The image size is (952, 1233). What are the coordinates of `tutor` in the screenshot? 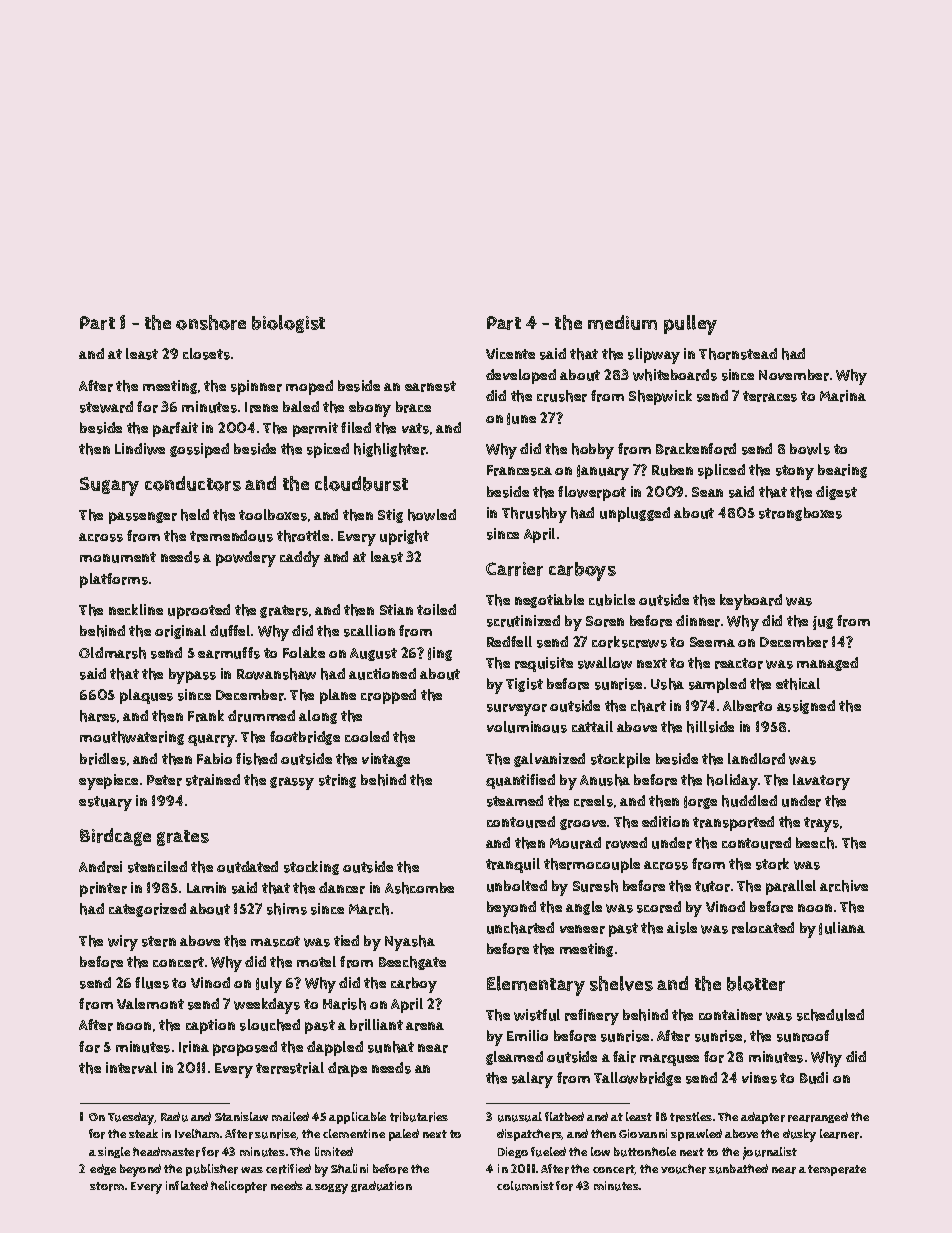 It's located at (712, 886).
